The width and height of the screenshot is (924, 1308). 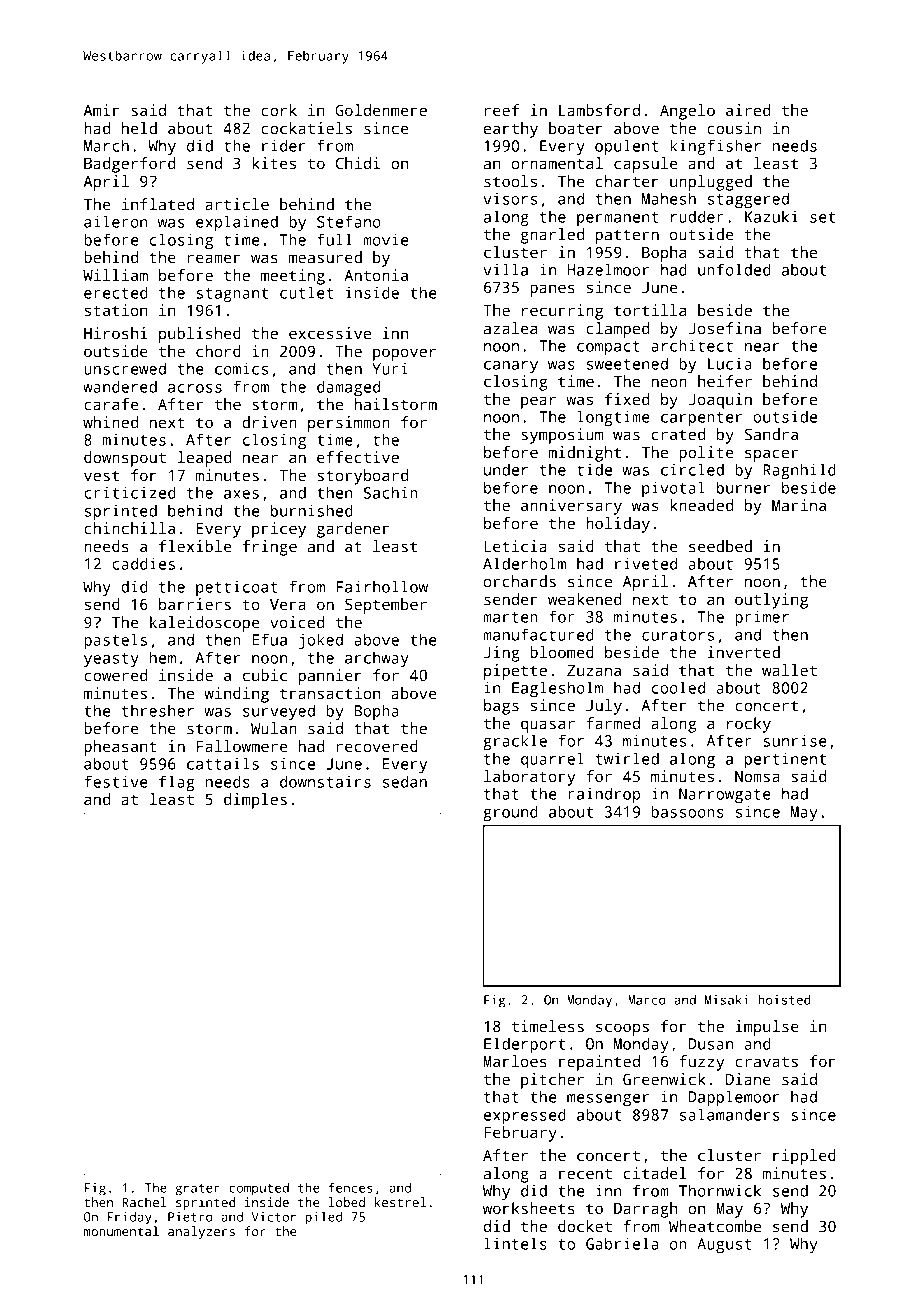 What do you see at coordinates (111, 660) in the screenshot?
I see `yeasty` at bounding box center [111, 660].
